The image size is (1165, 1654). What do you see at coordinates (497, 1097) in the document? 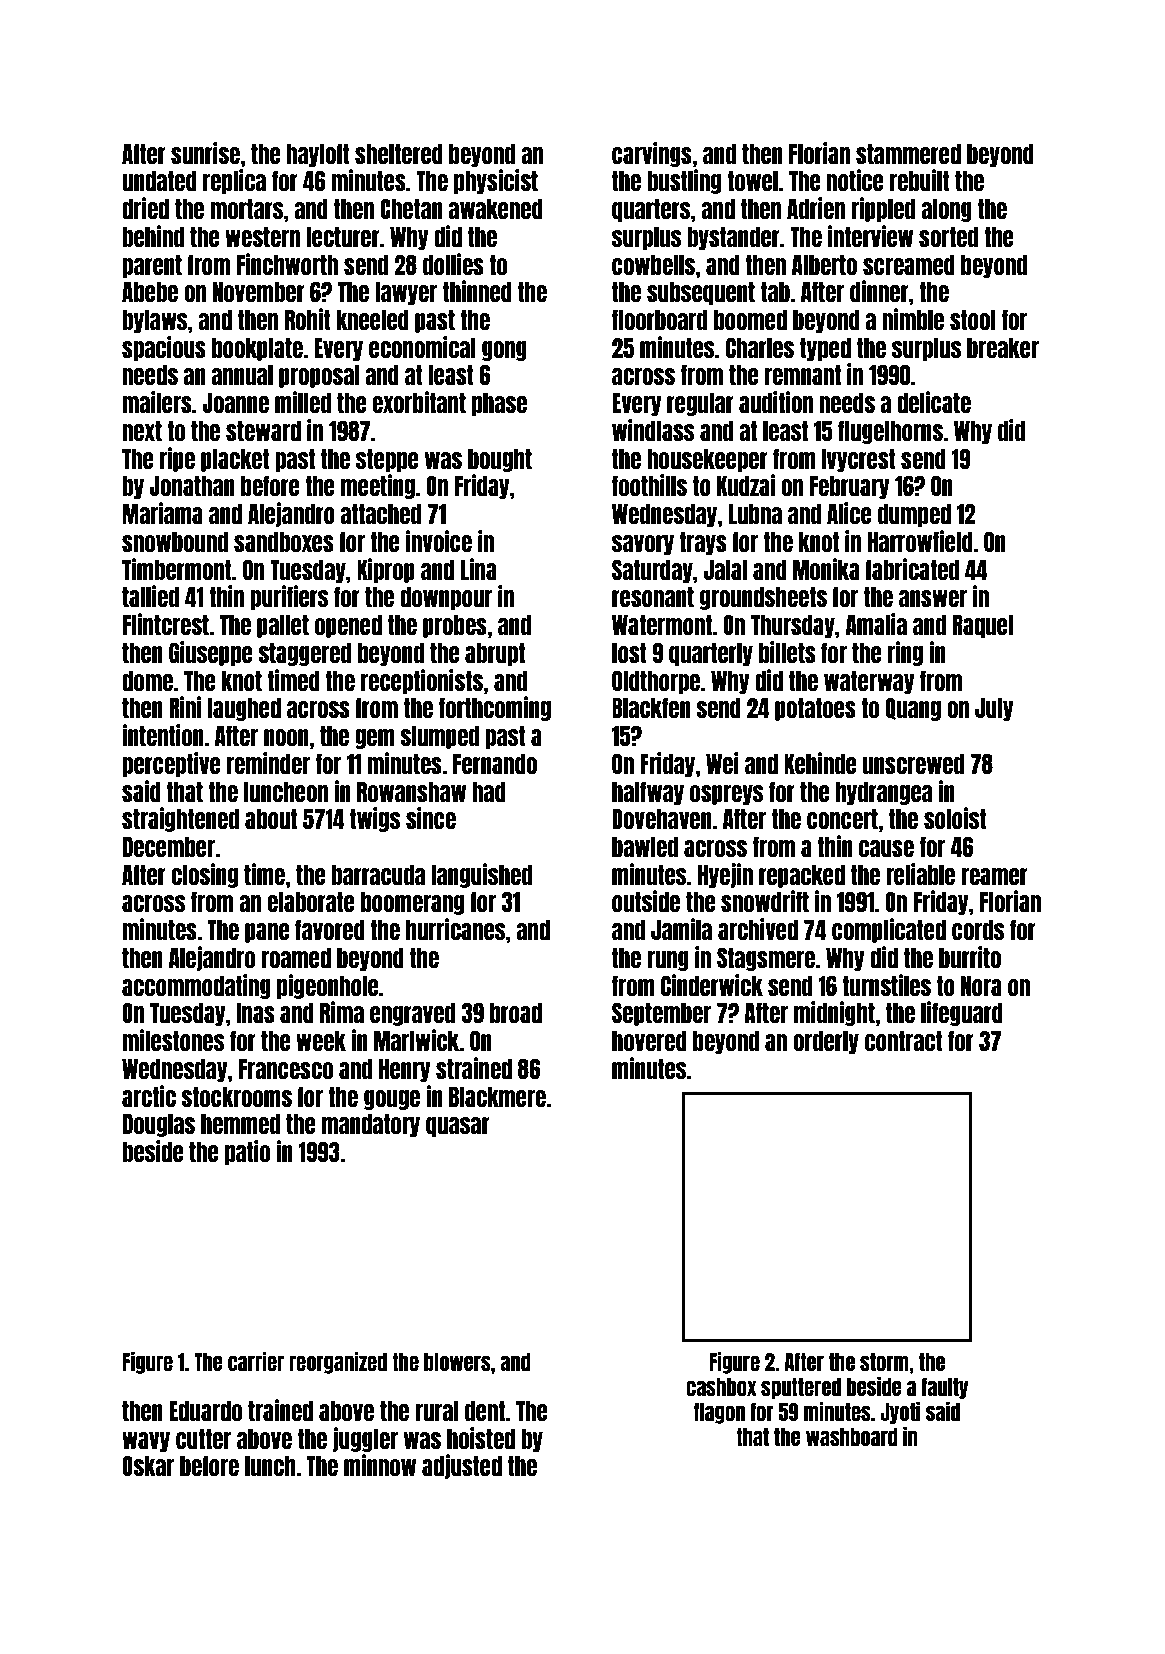
I see `Blackmere` at bounding box center [497, 1097].
